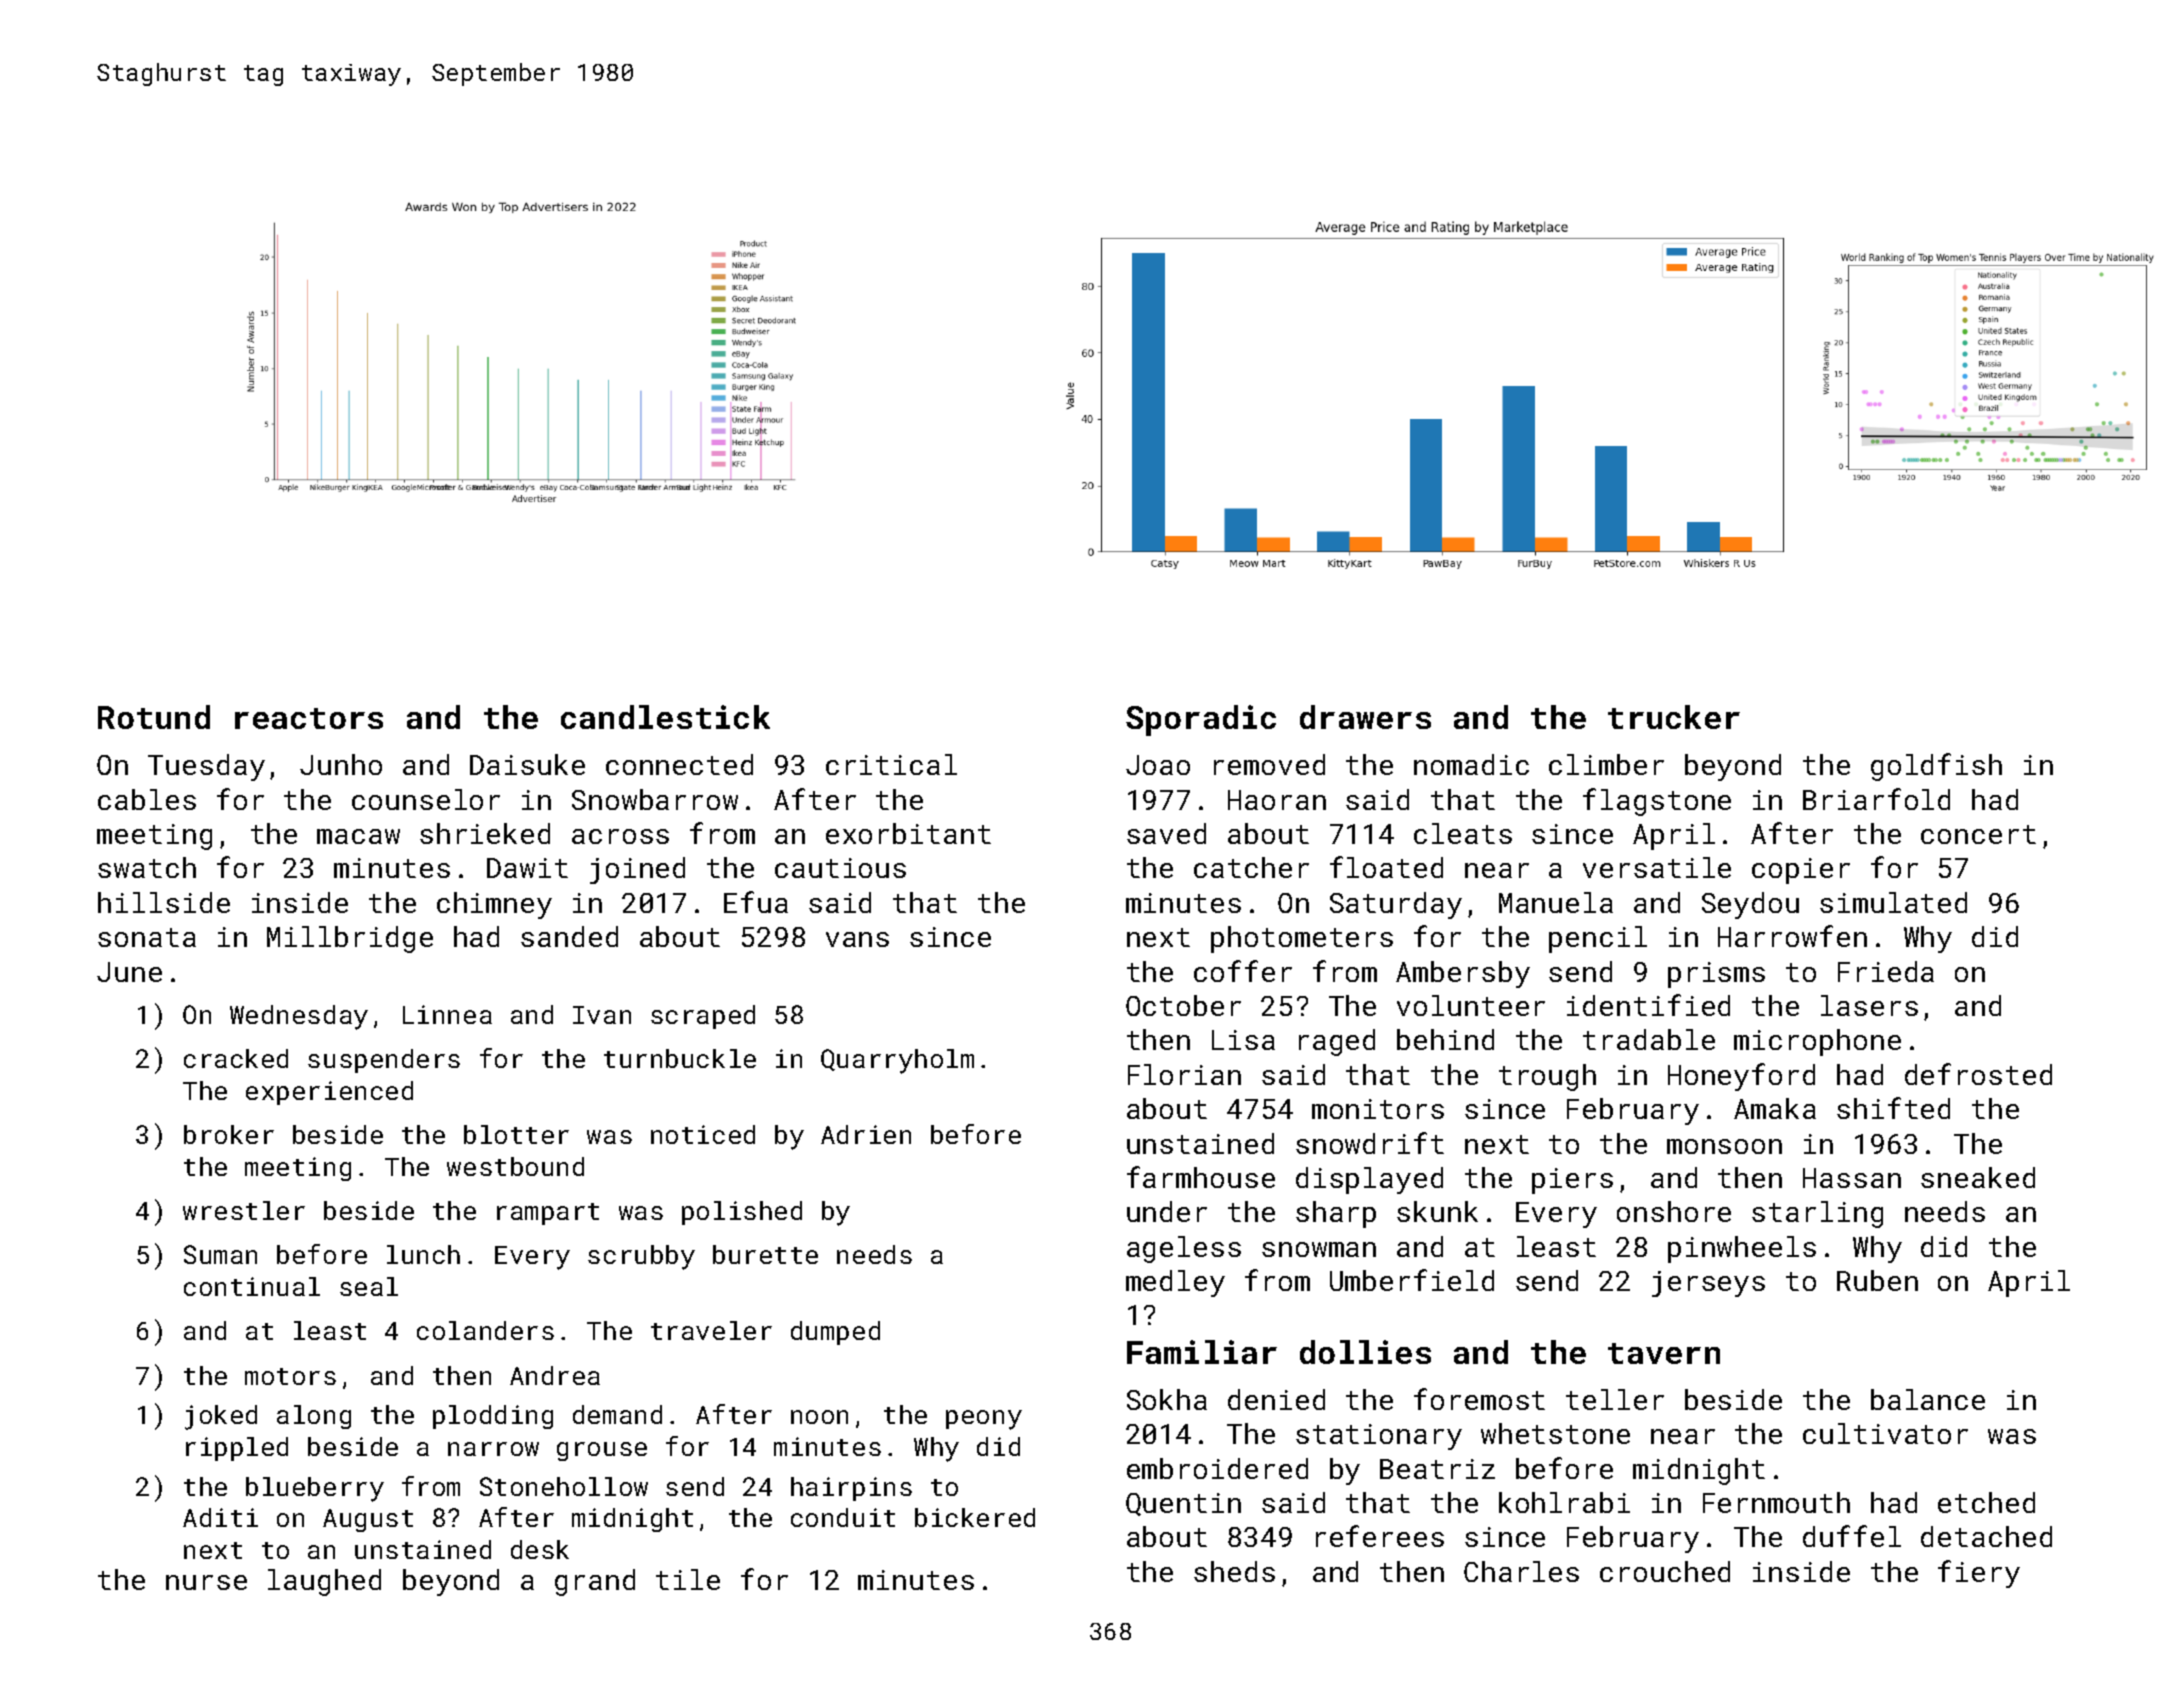  What do you see at coordinates (595, 1582) in the document?
I see `grand` at bounding box center [595, 1582].
